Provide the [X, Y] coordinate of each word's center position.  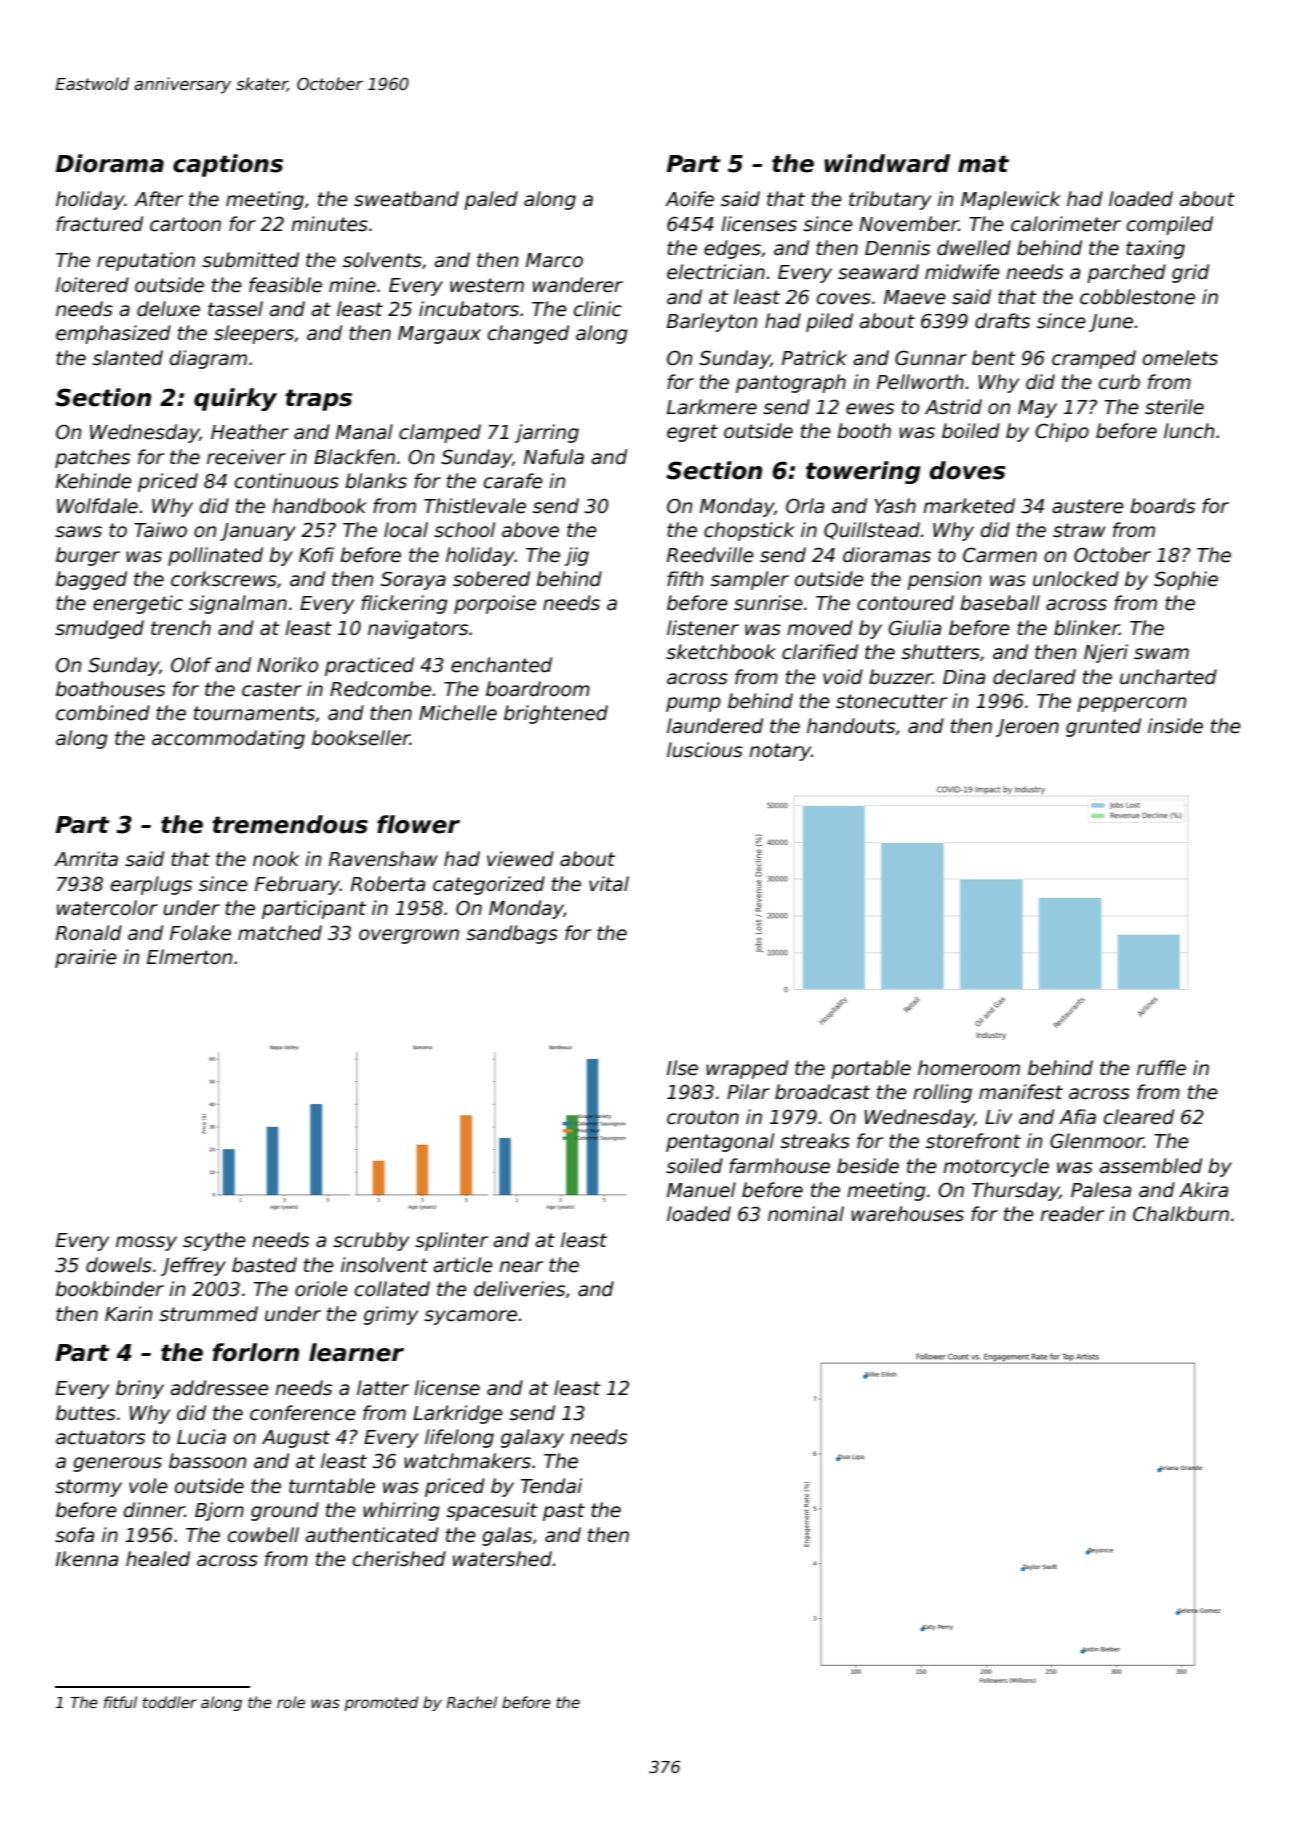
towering [863, 472]
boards [1162, 506]
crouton [703, 1117]
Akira [1203, 1190]
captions [228, 165]
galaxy [532, 1438]
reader [1072, 1214]
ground [285, 1511]
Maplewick [1011, 200]
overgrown [409, 936]
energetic [138, 604]
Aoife [689, 199]
